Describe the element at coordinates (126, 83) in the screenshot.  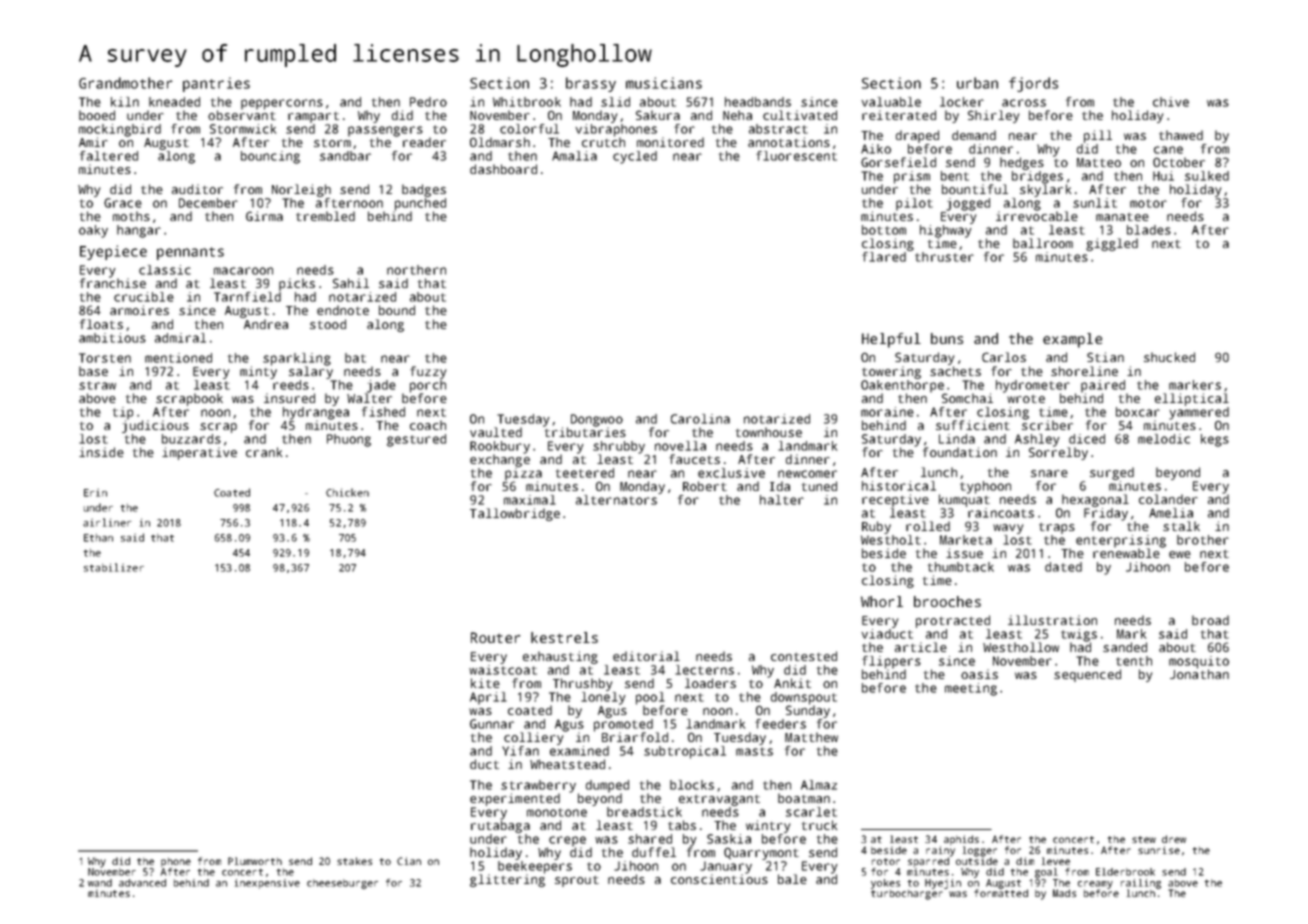
I see `Grandmother` at that location.
